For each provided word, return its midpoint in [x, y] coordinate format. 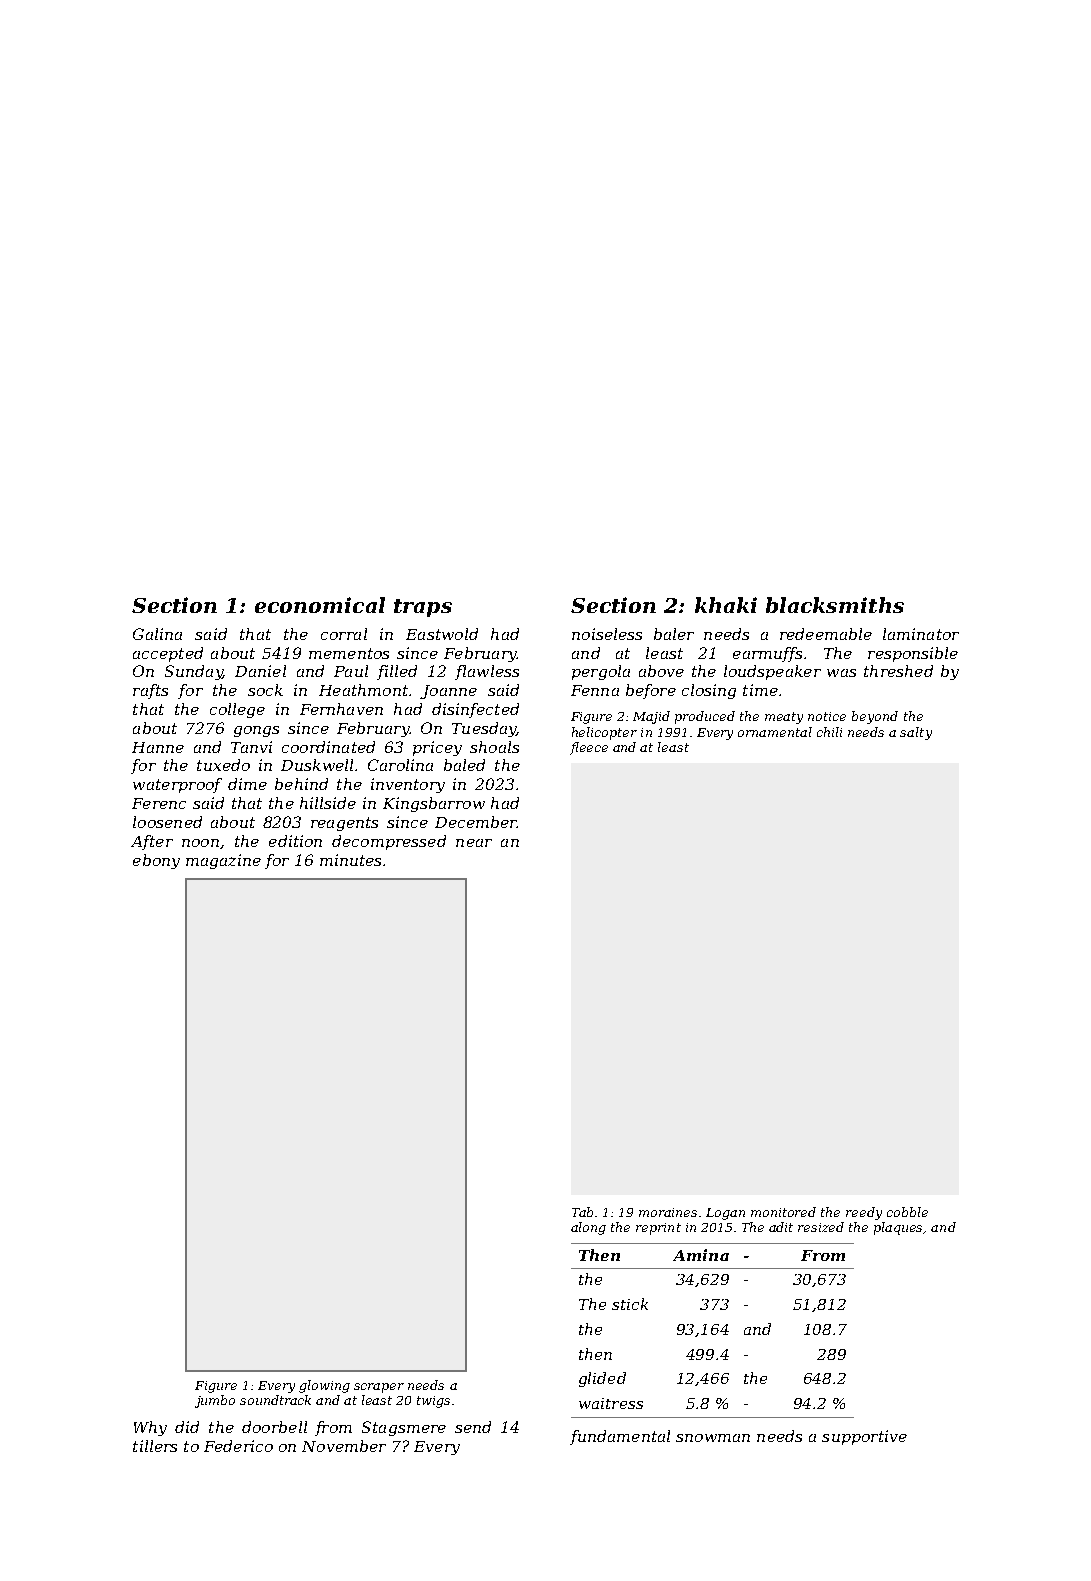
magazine [223, 861]
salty [916, 733]
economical [320, 605]
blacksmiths [835, 605]
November [344, 1446]
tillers [155, 1446]
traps [423, 608]
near [474, 843]
